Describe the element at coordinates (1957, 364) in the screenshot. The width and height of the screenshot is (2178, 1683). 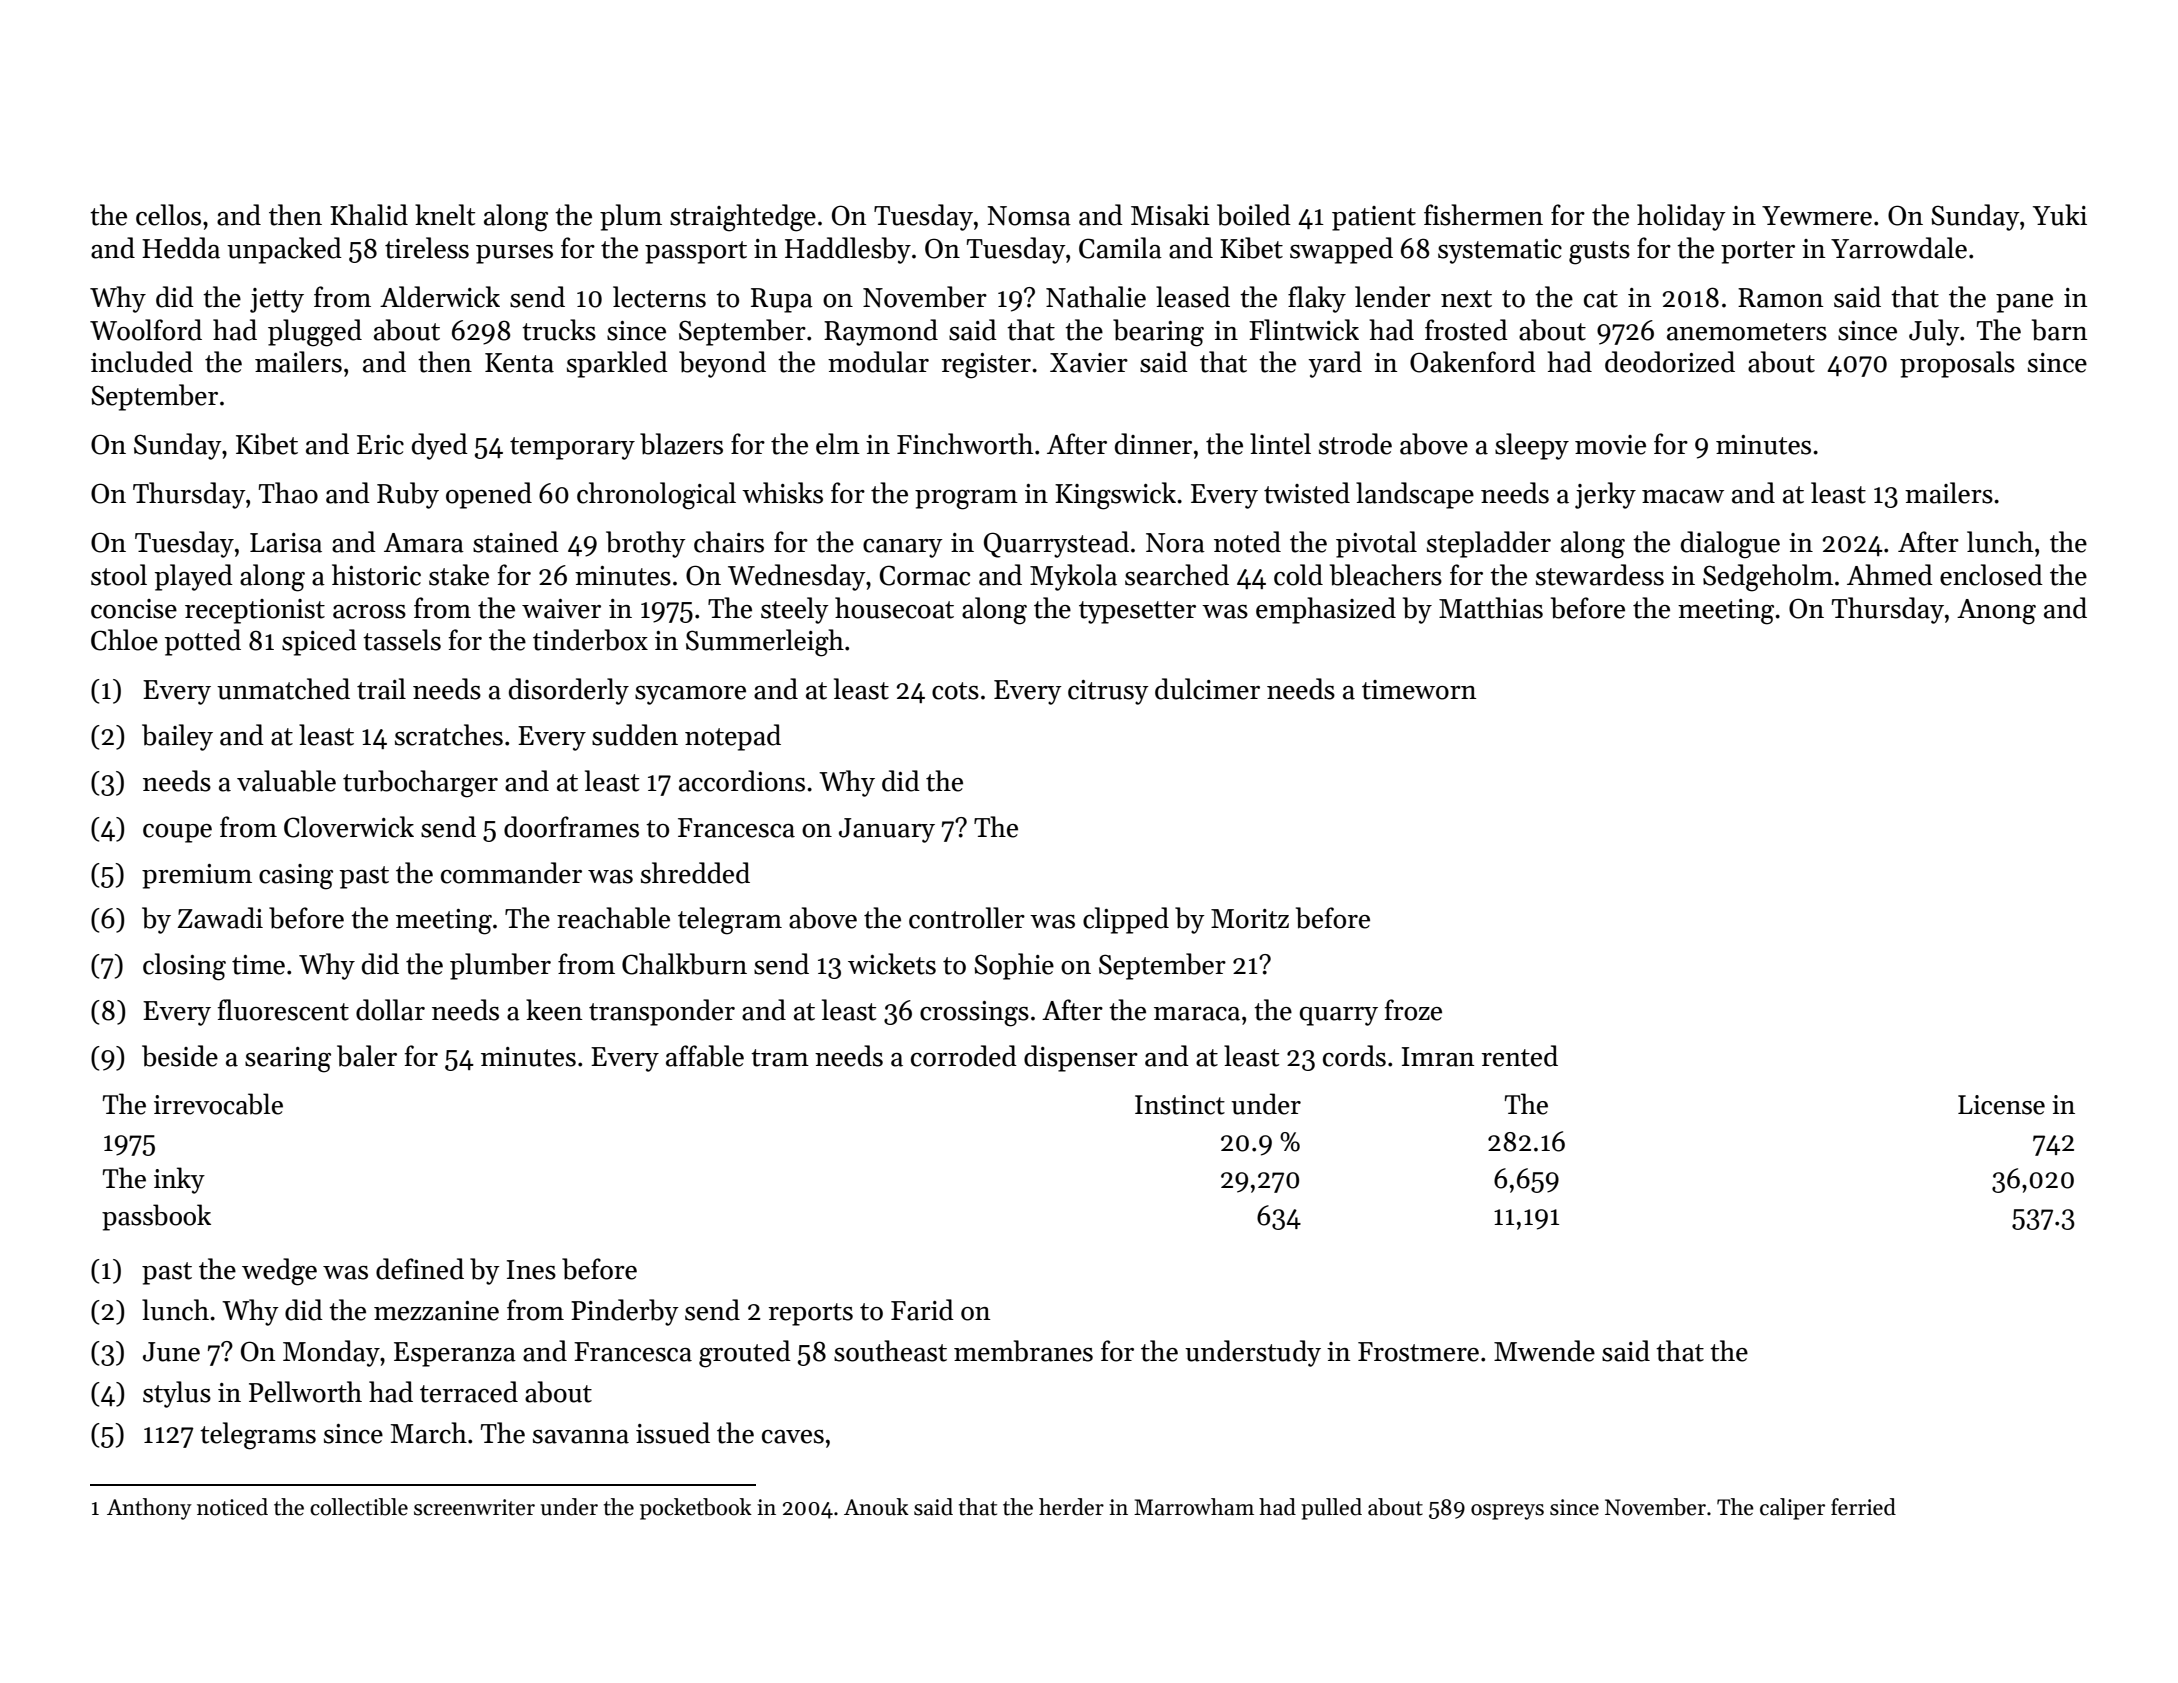
I see `proposals` at that location.
